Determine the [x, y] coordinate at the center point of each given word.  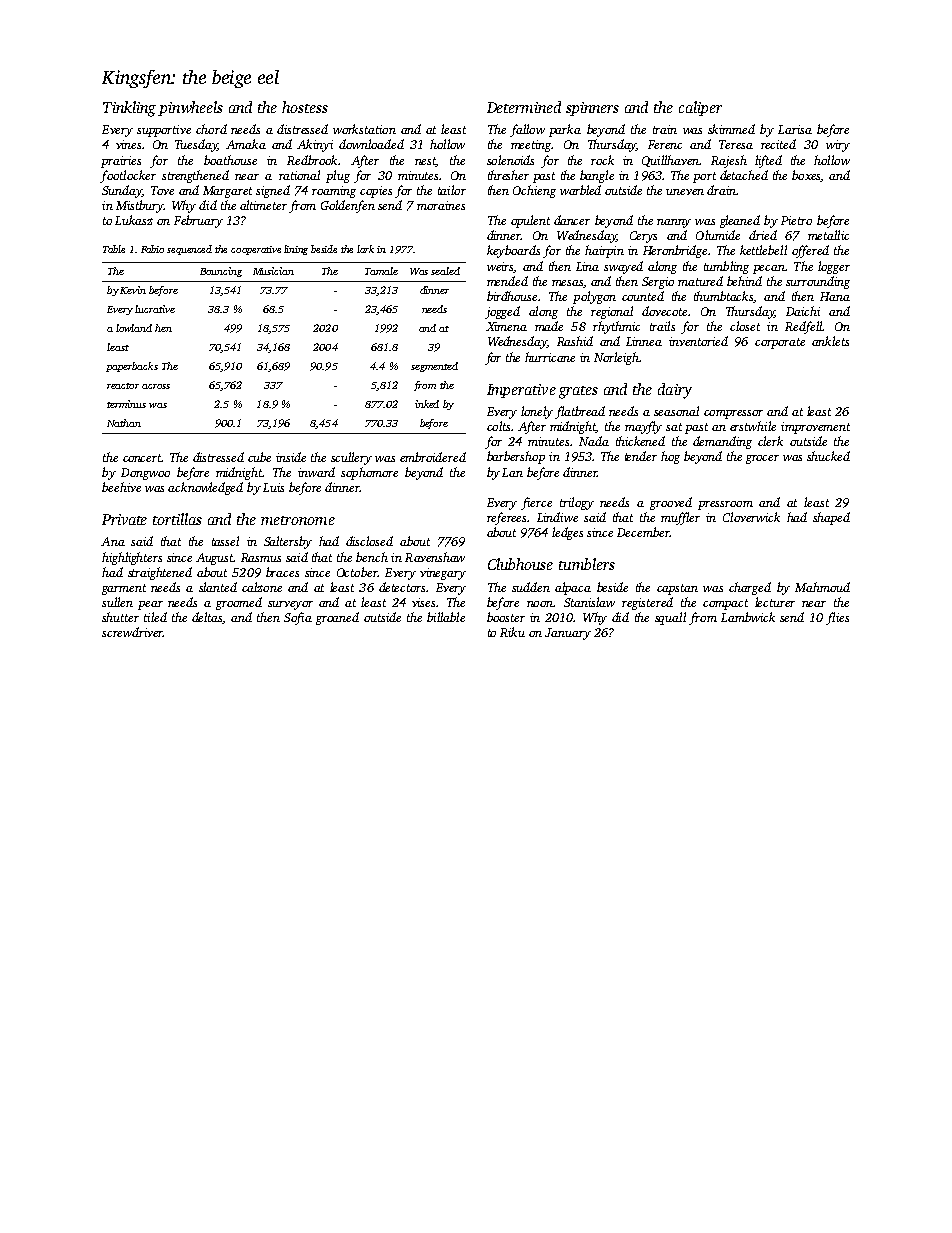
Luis [273, 487]
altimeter [263, 205]
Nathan [124, 423]
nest [425, 162]
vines [128, 144]
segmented [434, 367]
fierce [536, 503]
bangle [597, 176]
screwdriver [132, 632]
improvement [815, 428]
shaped [831, 518]
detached [744, 175]
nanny [674, 223]
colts [498, 426]
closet [745, 326]
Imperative [521, 391]
